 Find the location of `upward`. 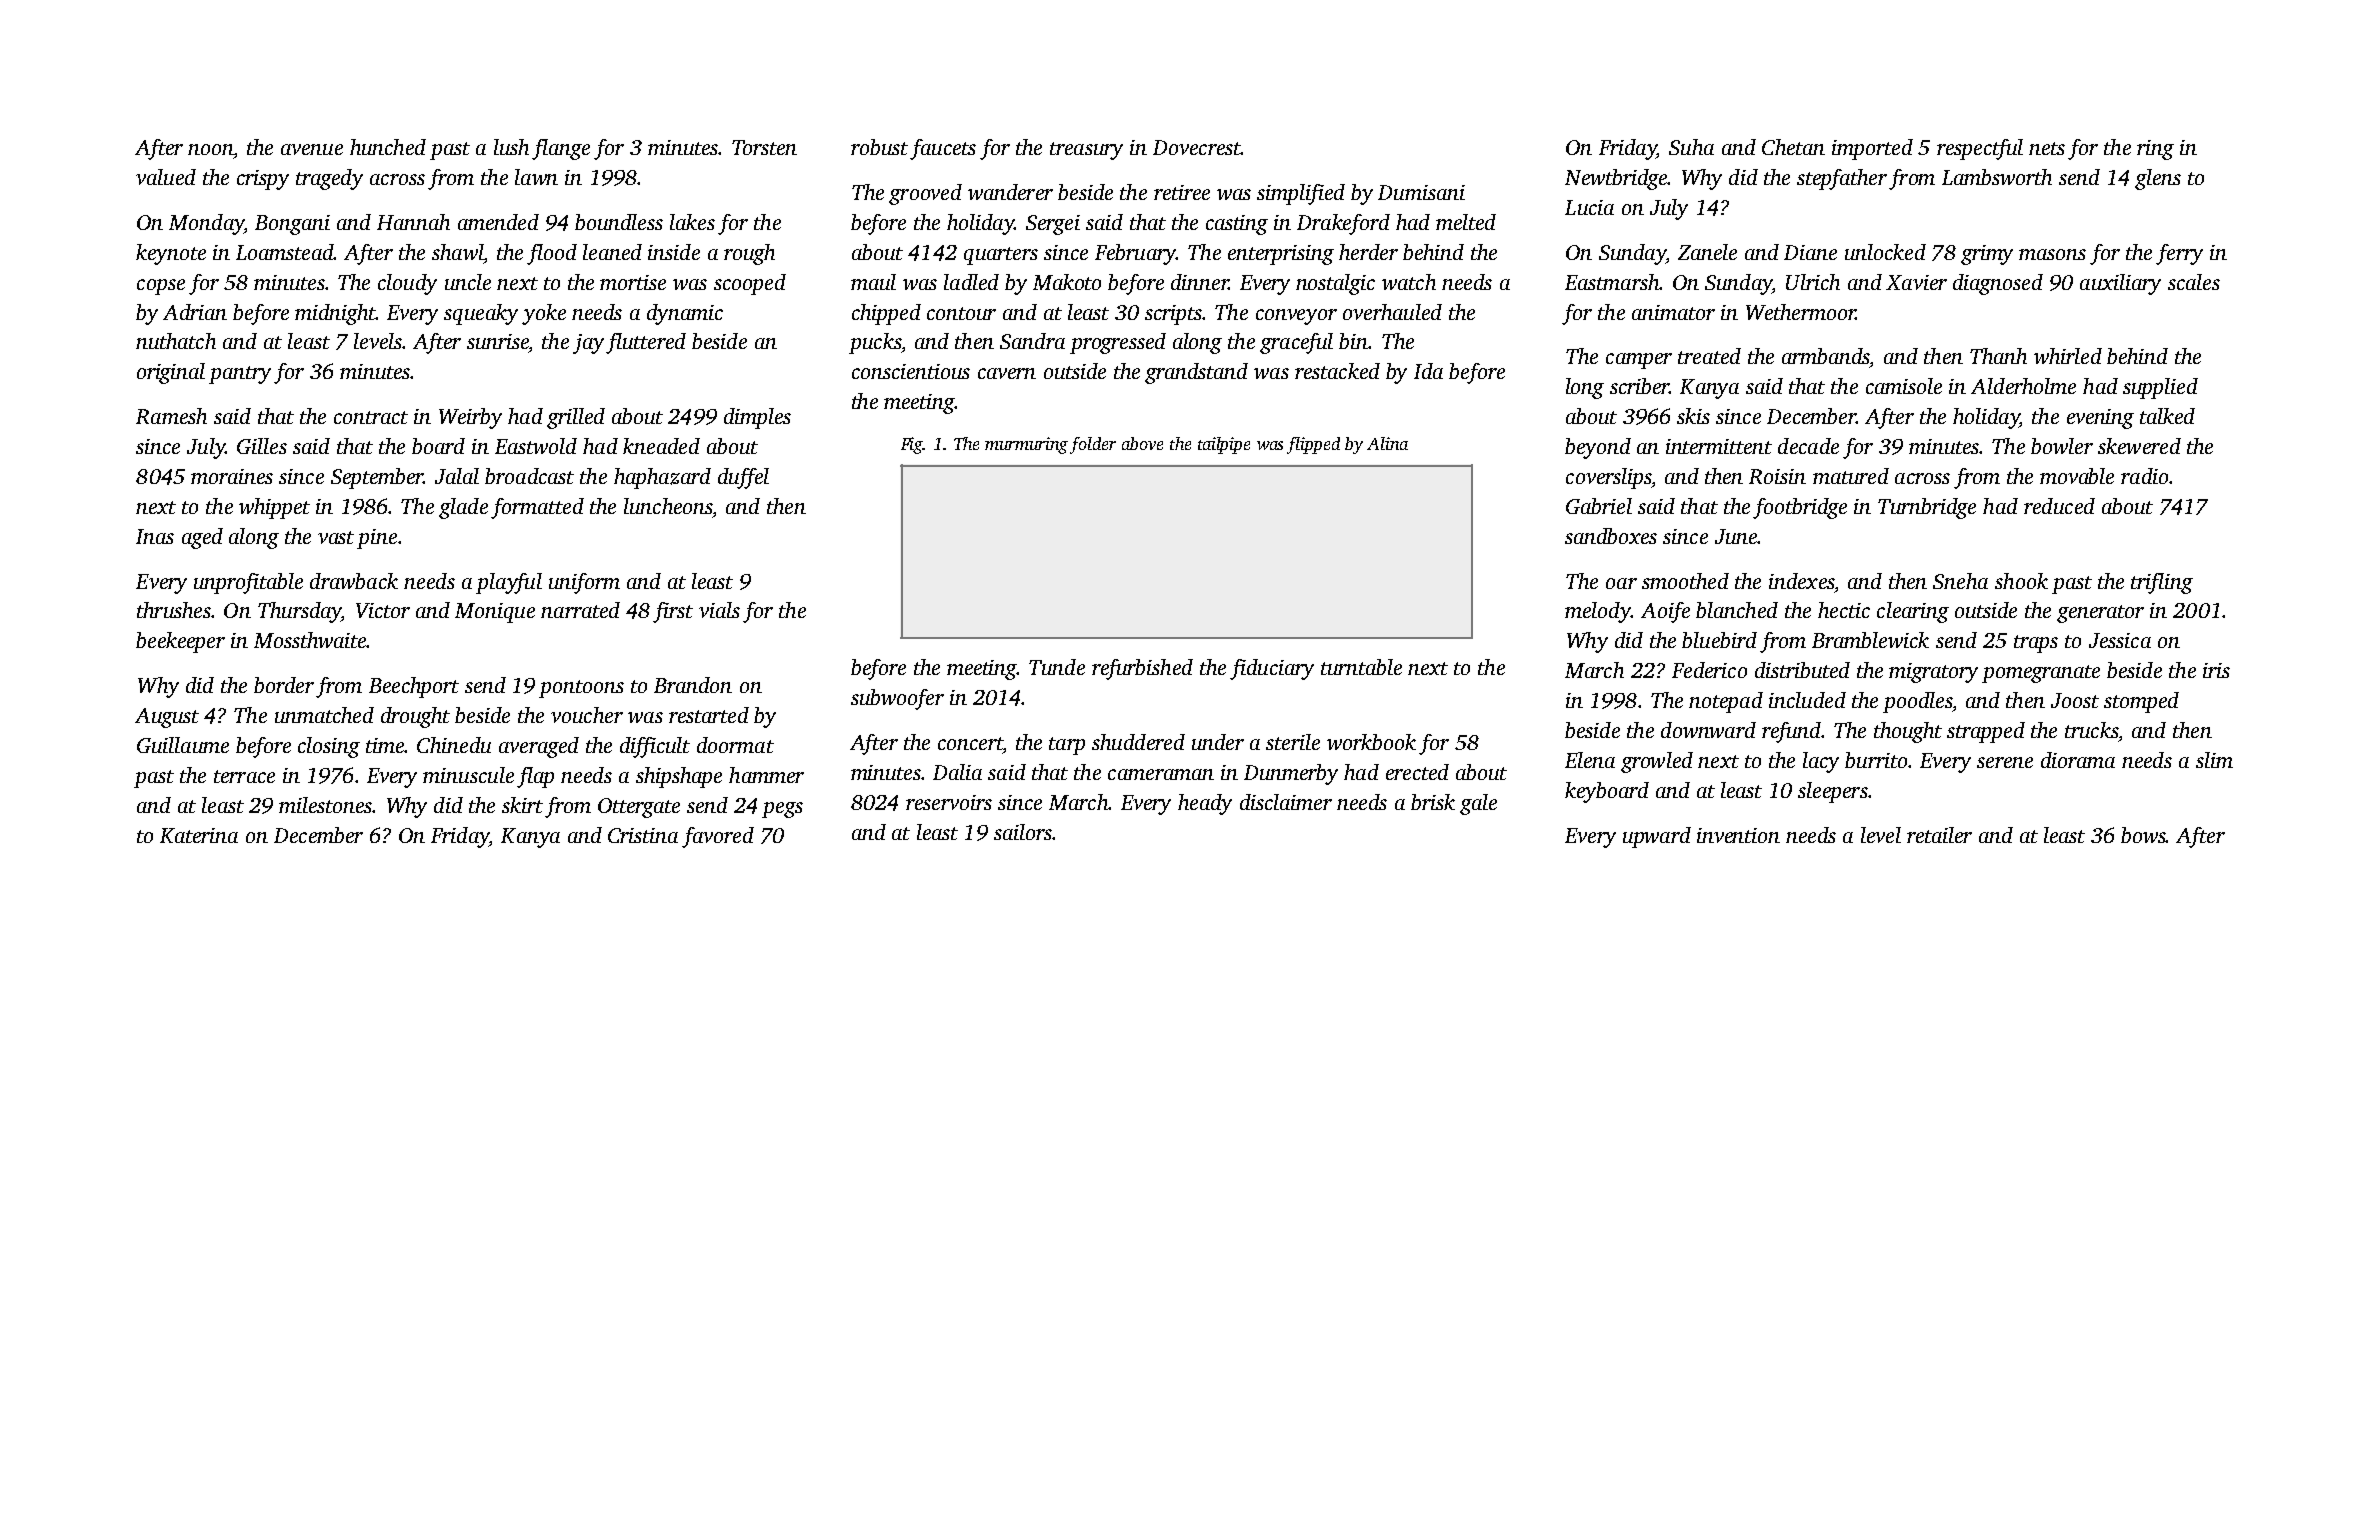

upward is located at coordinates (1657, 837).
